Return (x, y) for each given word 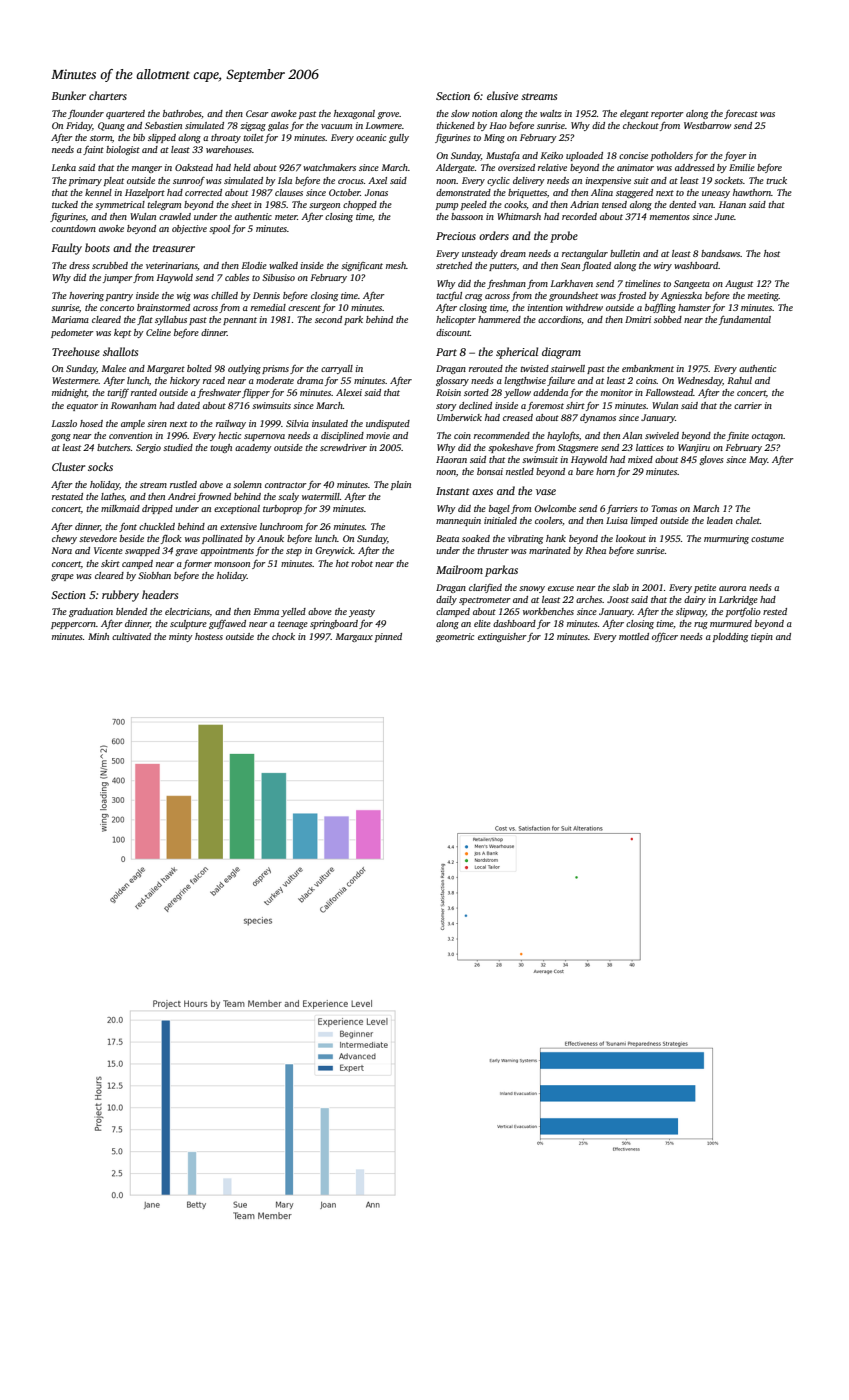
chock (283, 636)
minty (181, 637)
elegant (634, 114)
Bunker (68, 95)
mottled (634, 636)
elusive (502, 95)
